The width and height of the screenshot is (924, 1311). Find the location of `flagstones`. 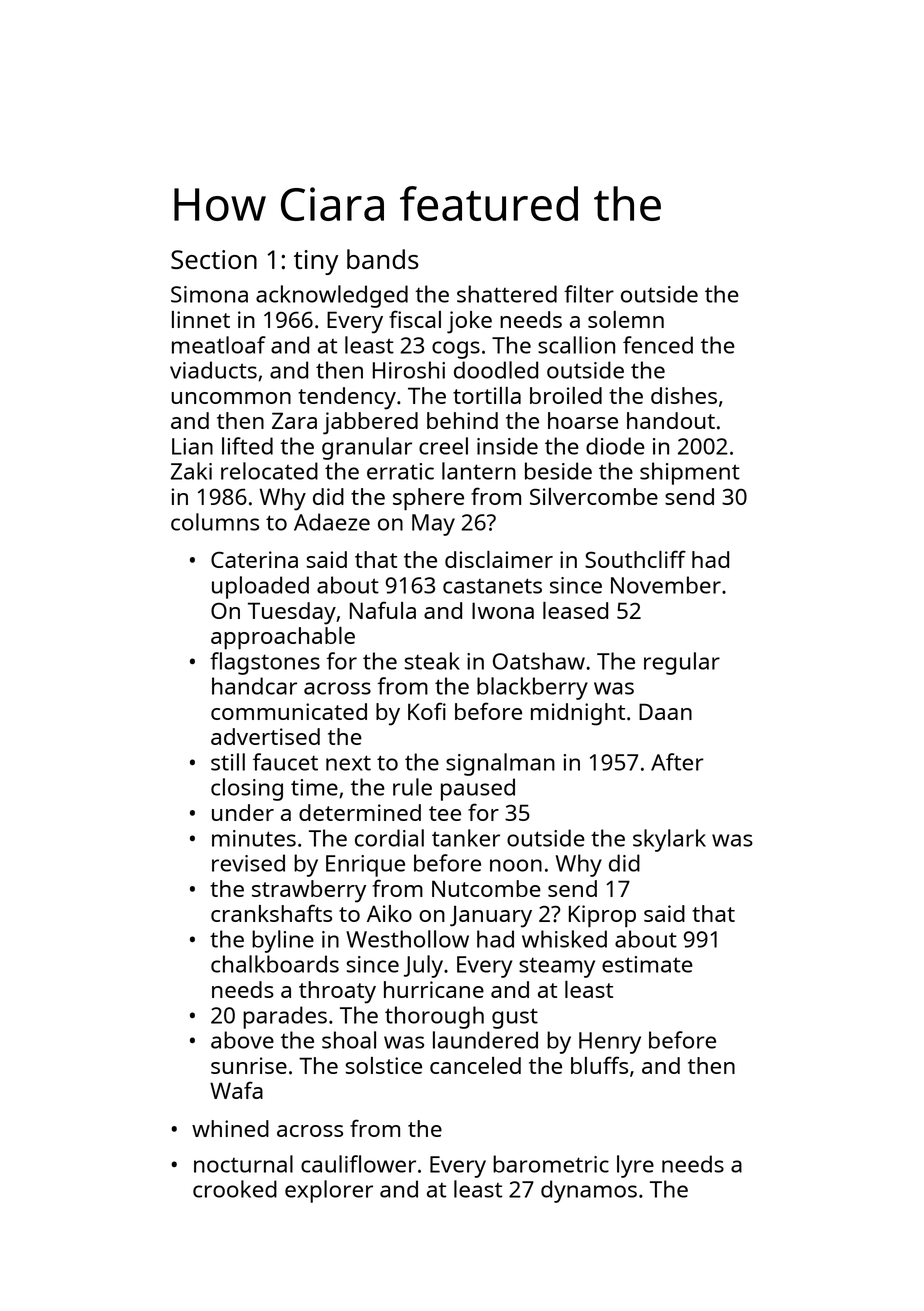

flagstones is located at coordinates (265, 663).
